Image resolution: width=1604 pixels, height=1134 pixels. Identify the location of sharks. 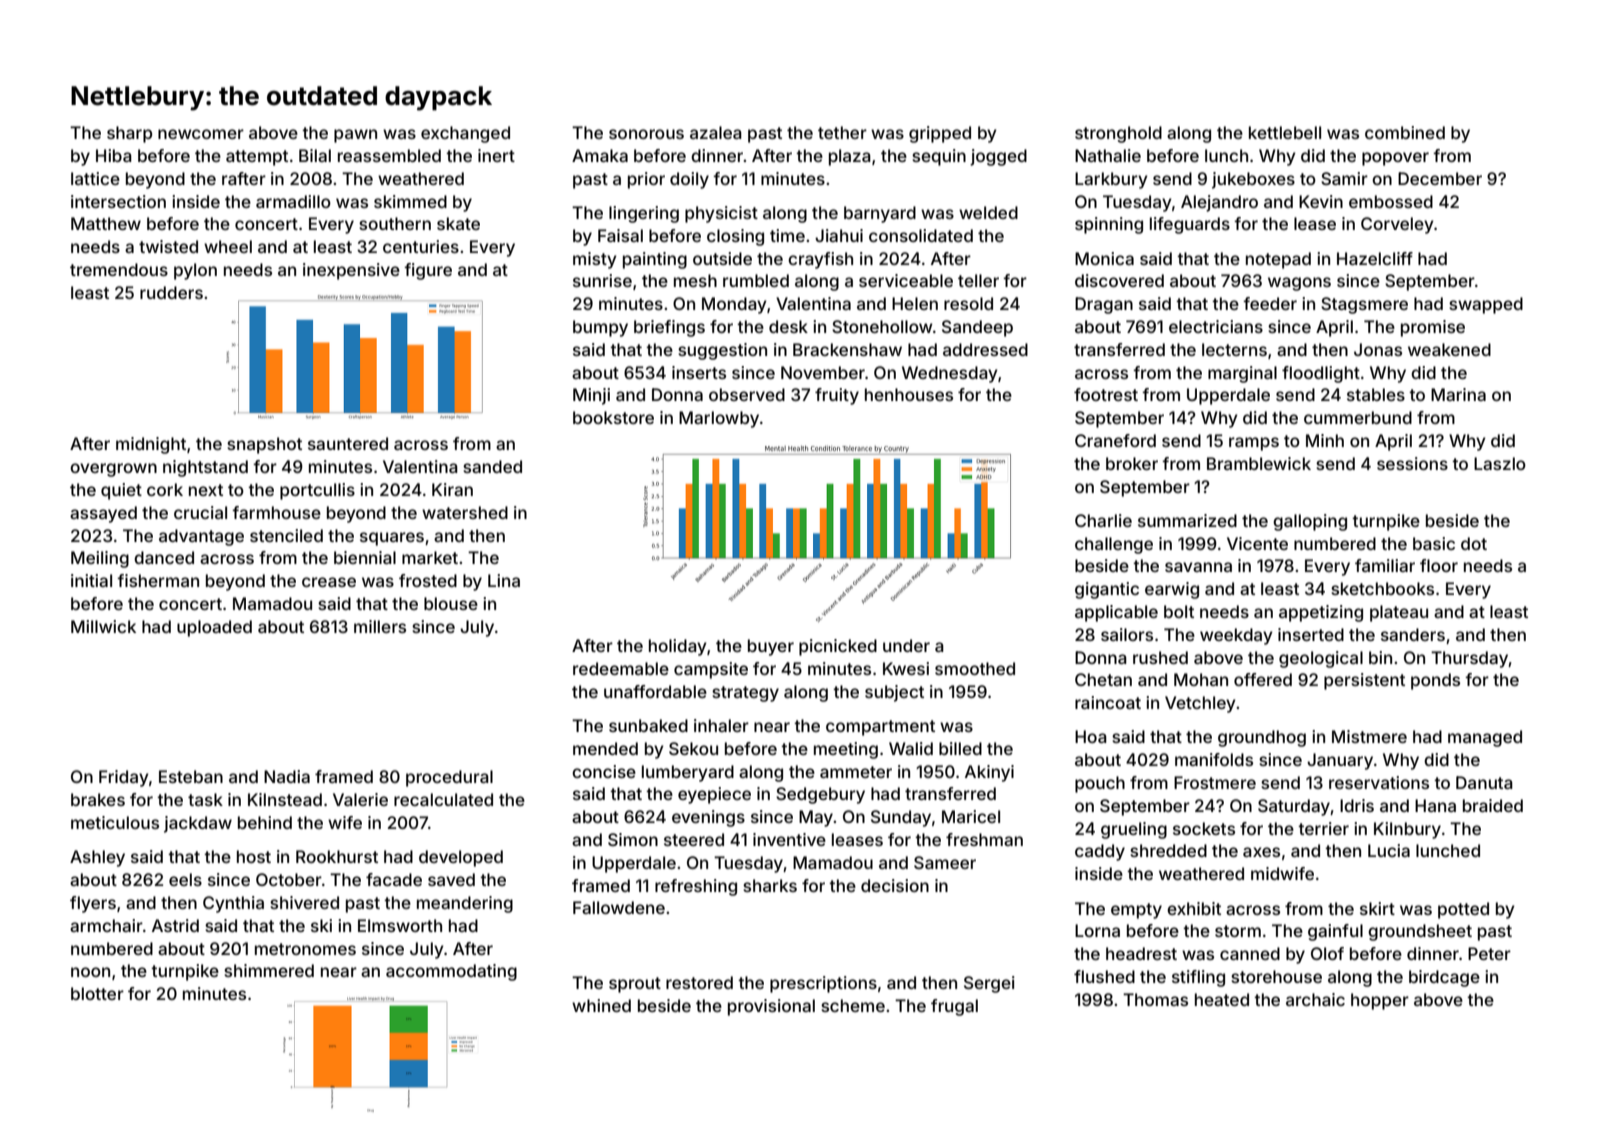
(770, 885).
